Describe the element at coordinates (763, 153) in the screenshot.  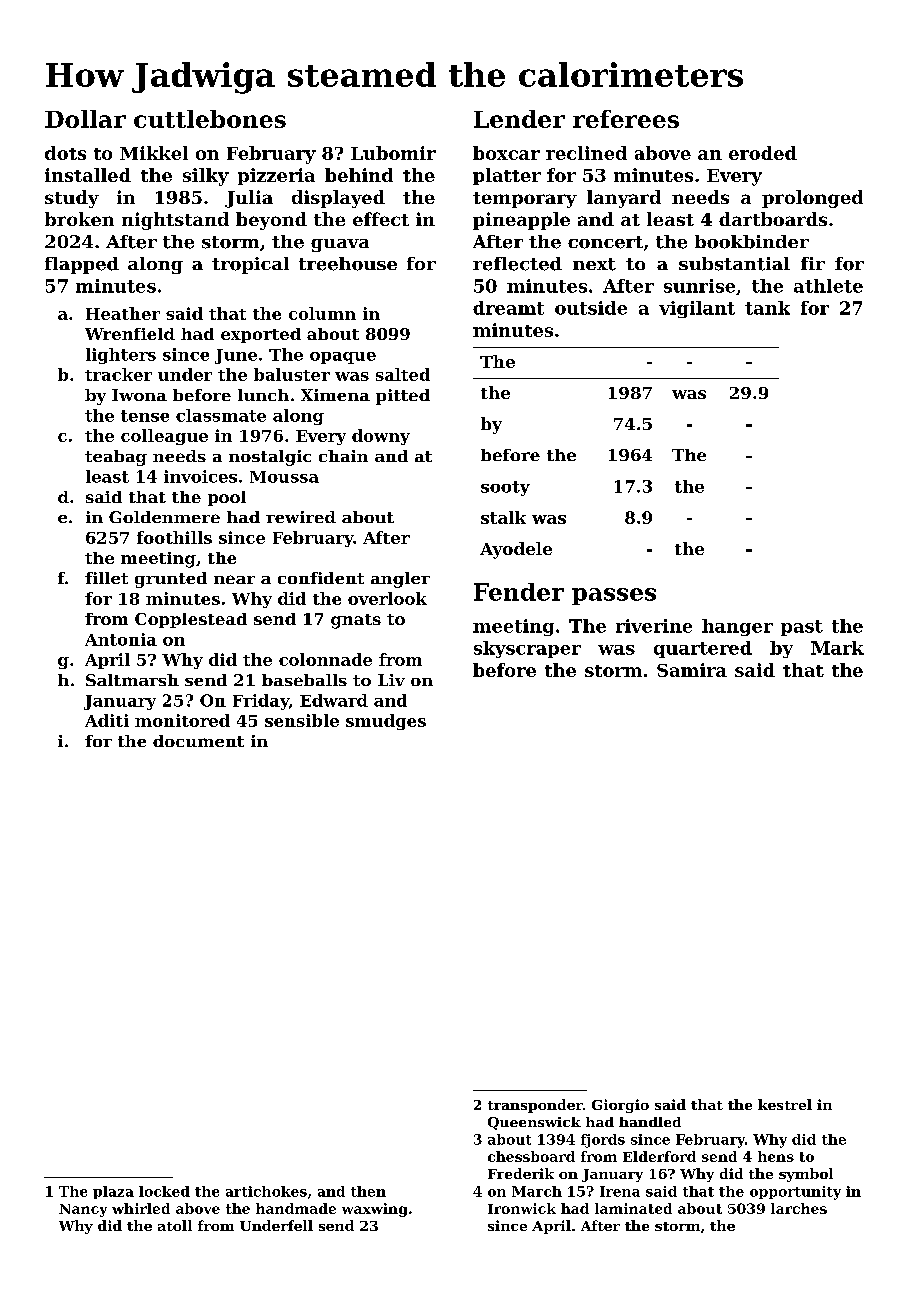
I see `eroded` at that location.
